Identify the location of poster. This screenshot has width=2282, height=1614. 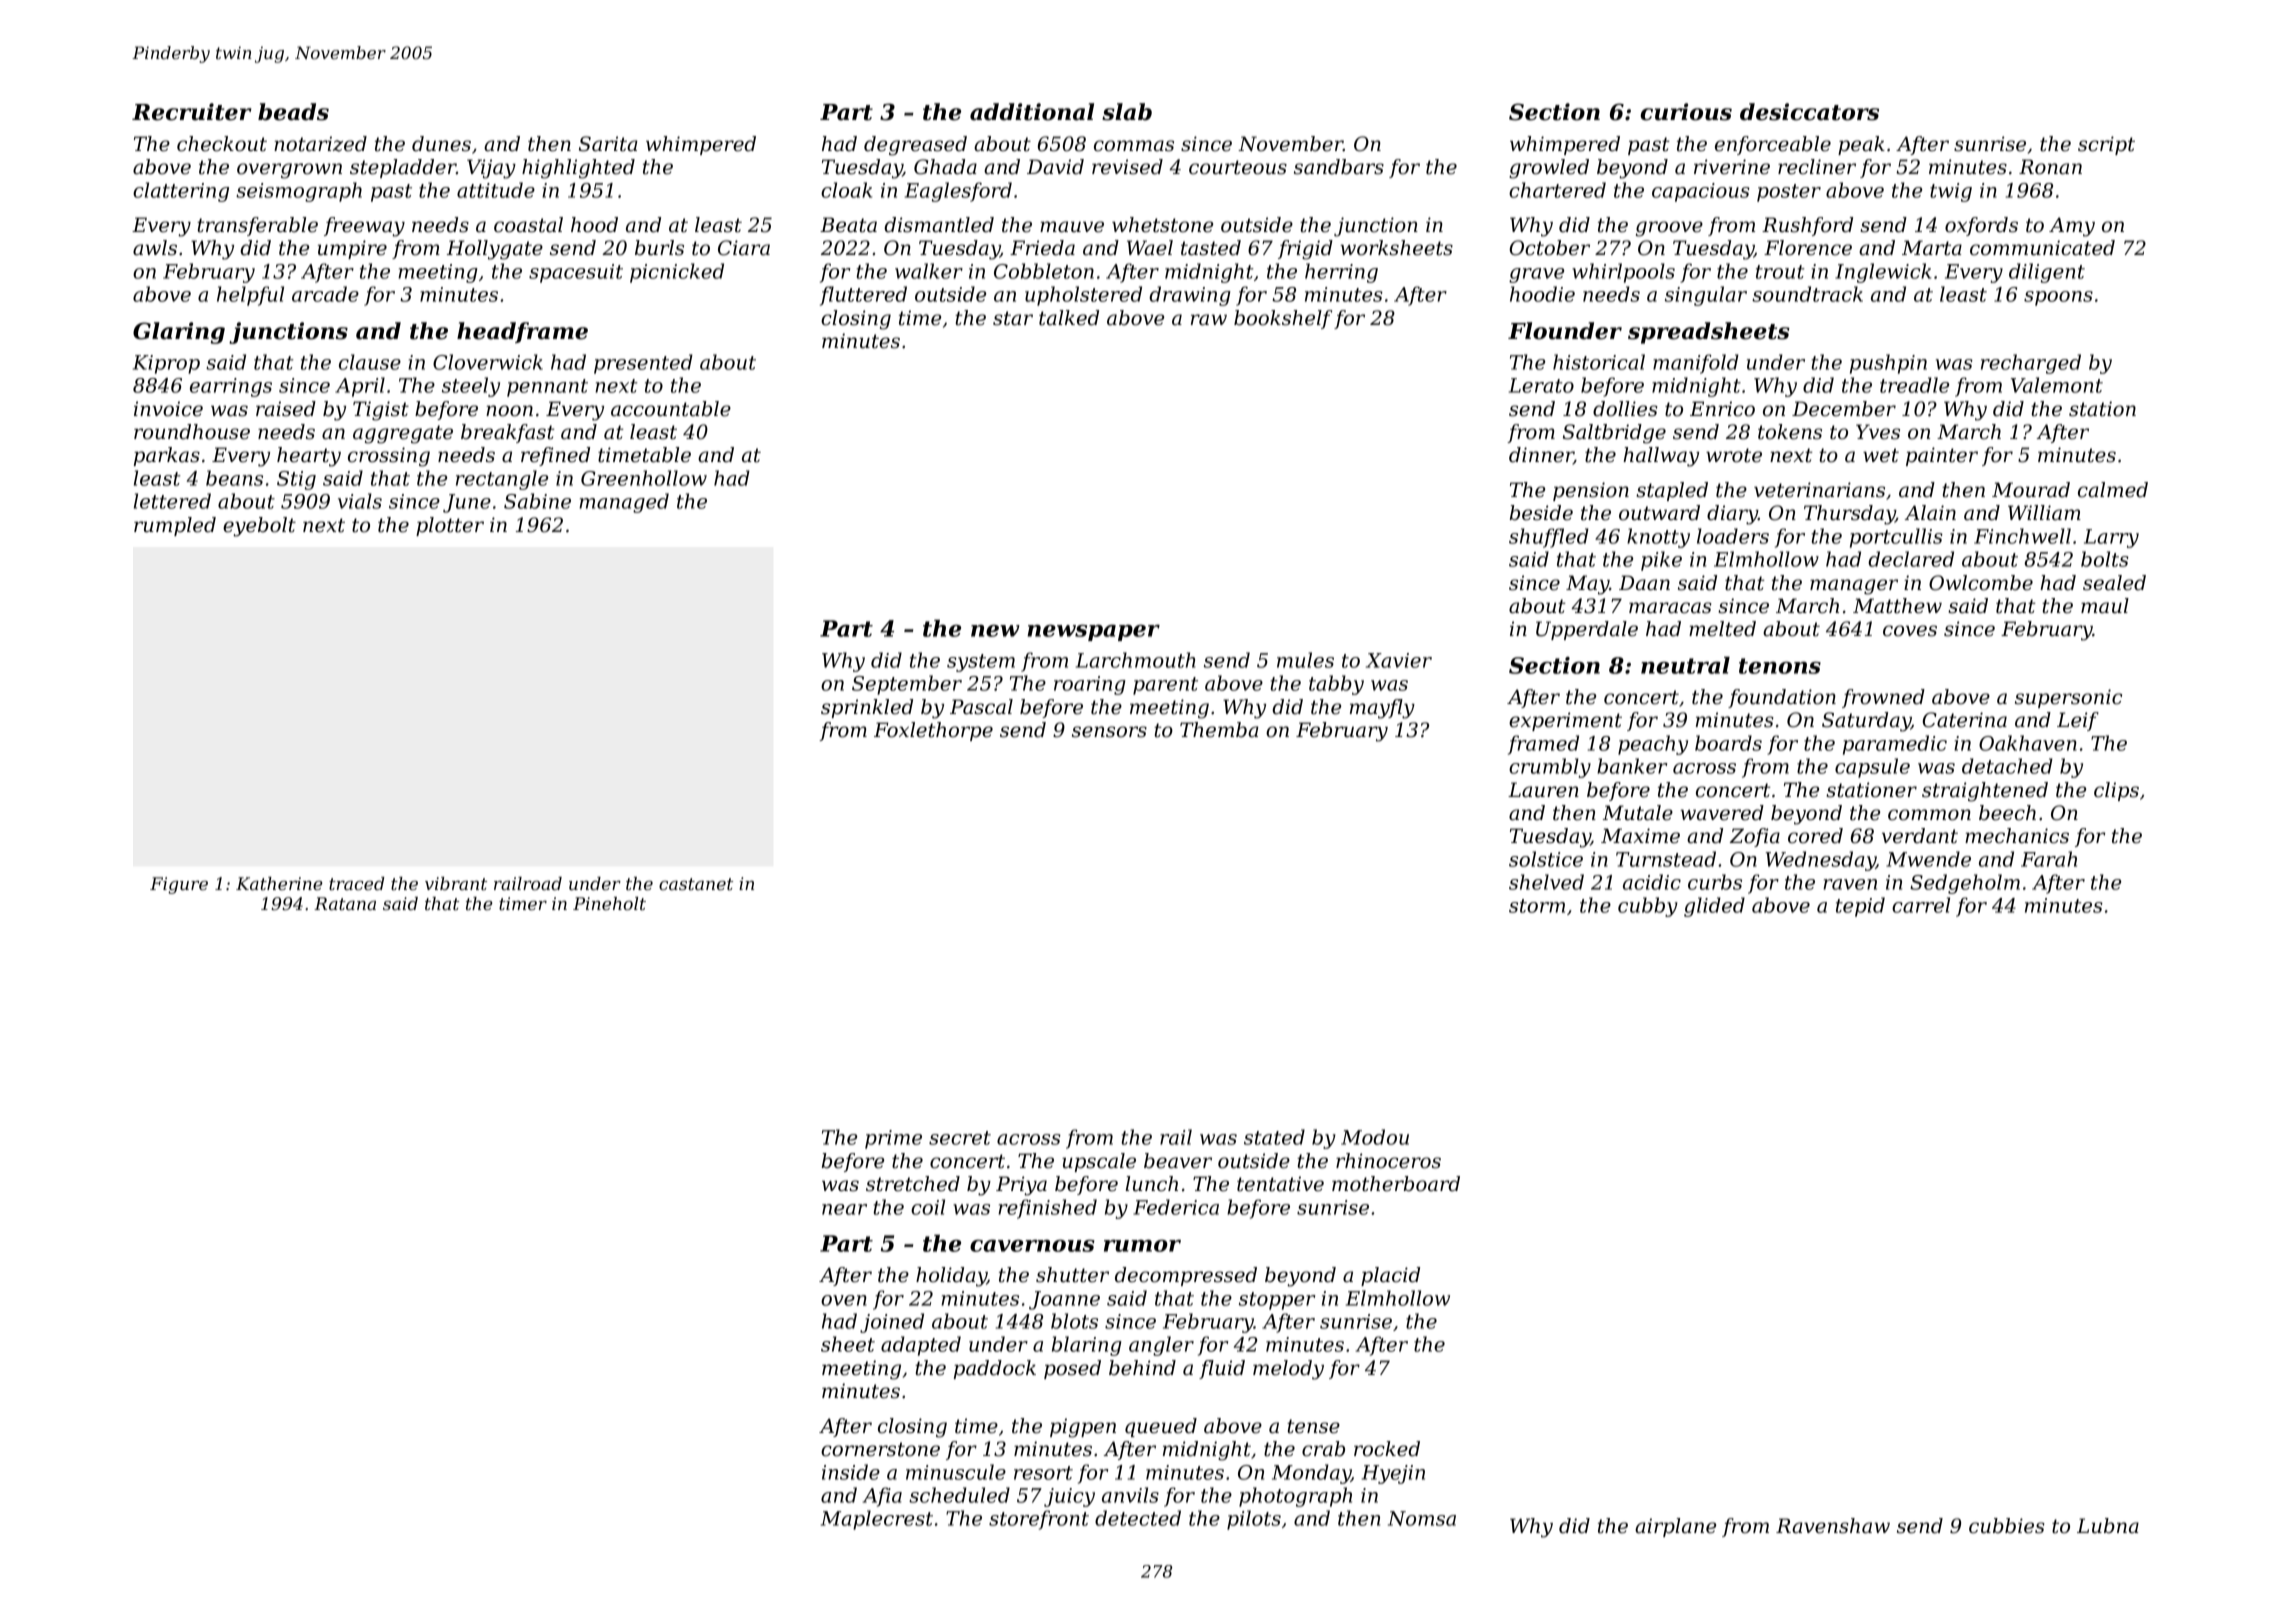
(1789, 193).
